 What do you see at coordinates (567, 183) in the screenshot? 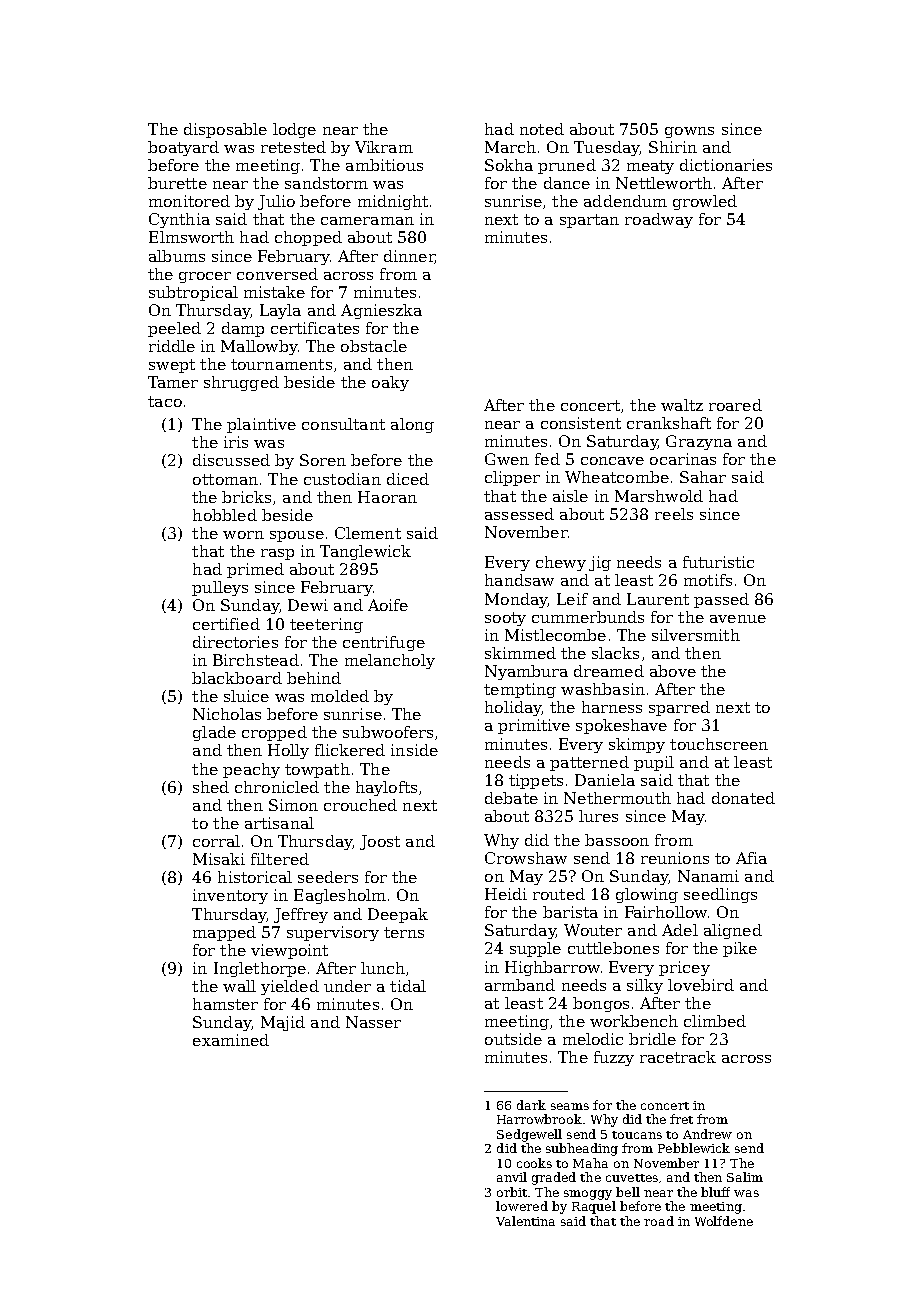
I see `dance` at bounding box center [567, 183].
